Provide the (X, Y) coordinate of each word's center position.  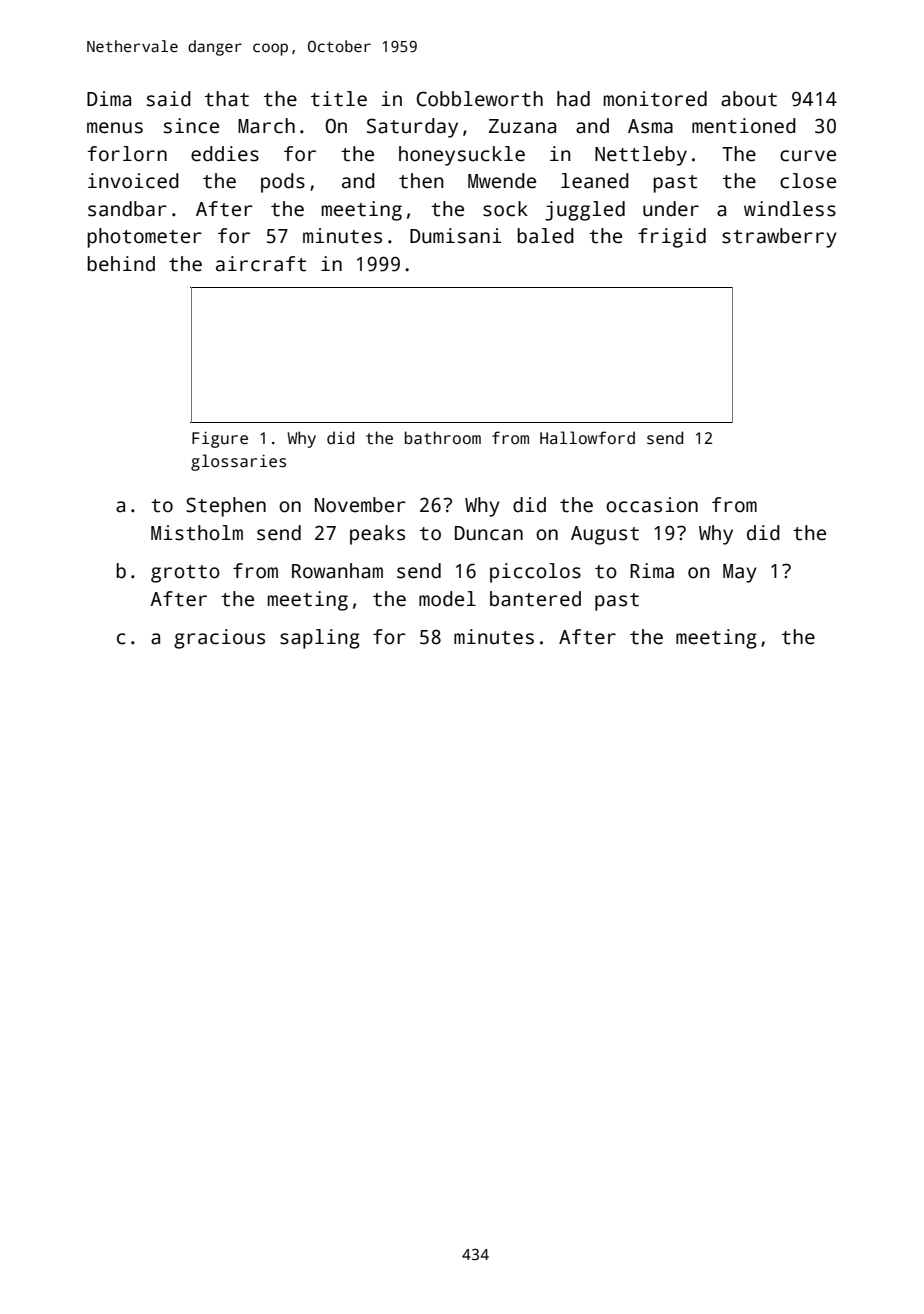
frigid (672, 238)
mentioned (744, 126)
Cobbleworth (480, 99)
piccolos (535, 573)
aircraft (261, 264)
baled (545, 236)
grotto (185, 574)
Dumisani (456, 236)
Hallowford (587, 437)
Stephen (226, 507)
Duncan (489, 533)
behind (121, 264)
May (740, 573)
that (227, 99)
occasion (652, 505)
